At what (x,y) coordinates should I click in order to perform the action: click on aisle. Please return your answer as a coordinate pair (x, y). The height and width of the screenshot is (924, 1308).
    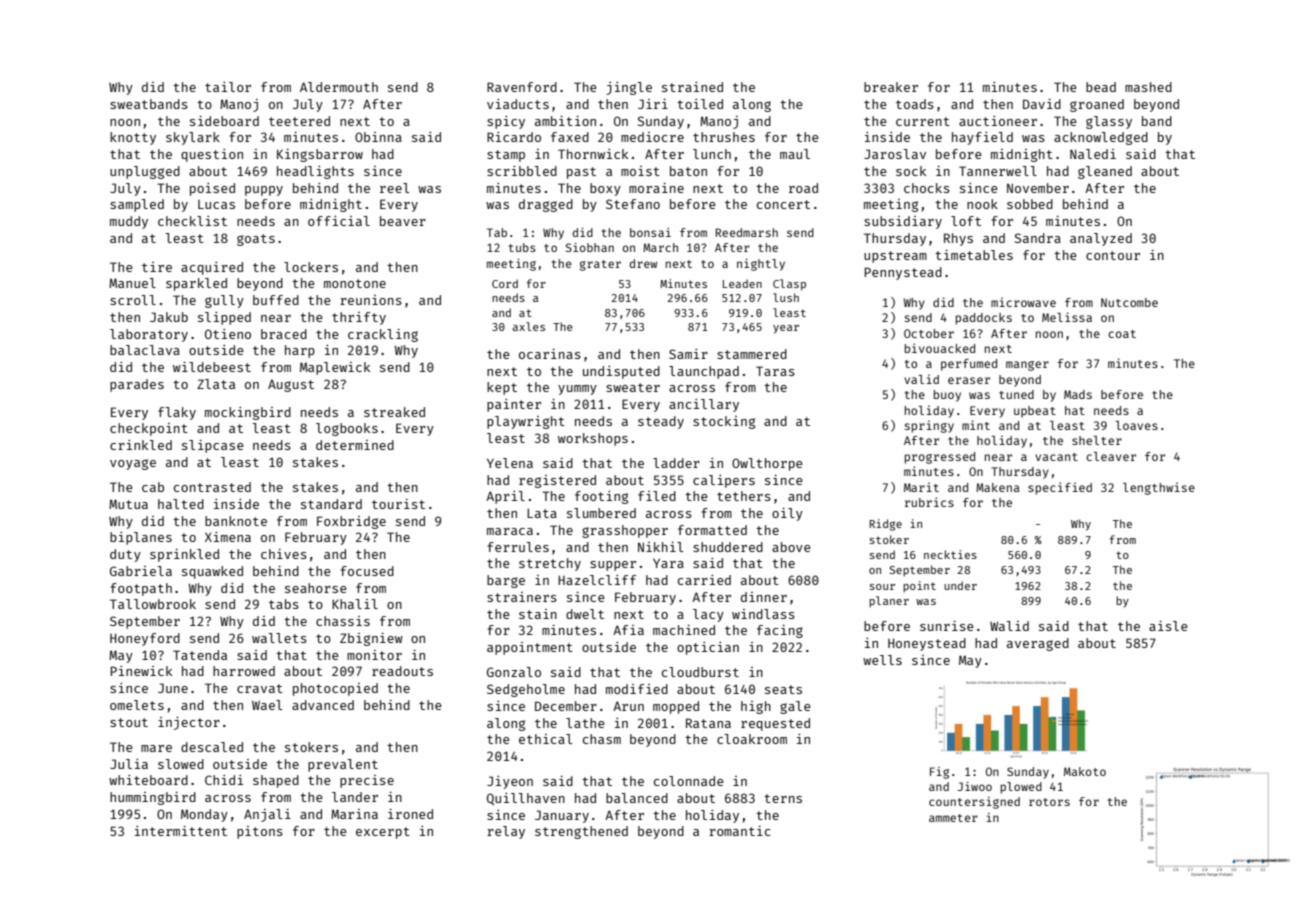
    Looking at the image, I should click on (1168, 626).
